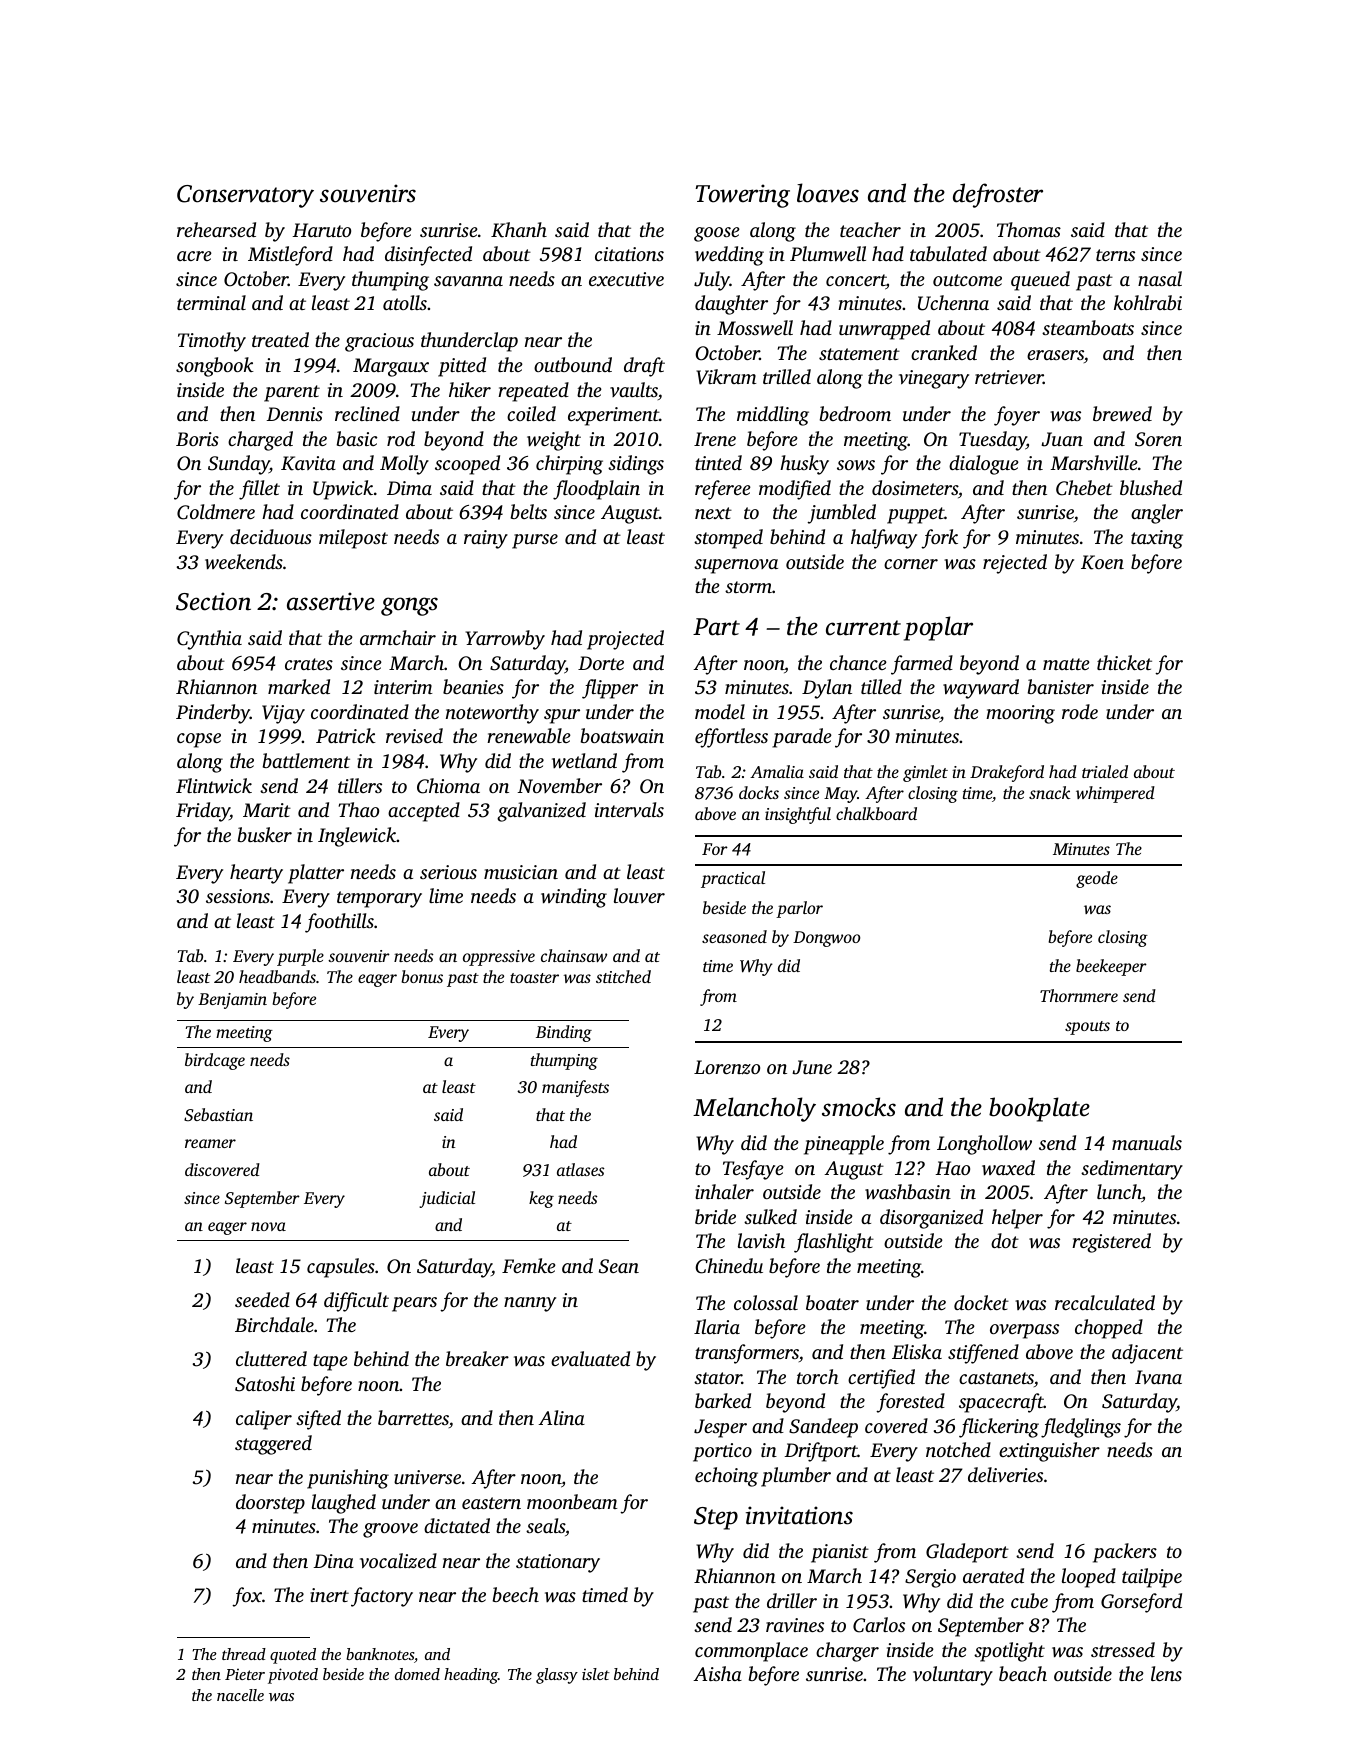 Image resolution: width=1359 pixels, height=1759 pixels. Describe the element at coordinates (1141, 1603) in the screenshot. I see `Gorseford` at that location.
